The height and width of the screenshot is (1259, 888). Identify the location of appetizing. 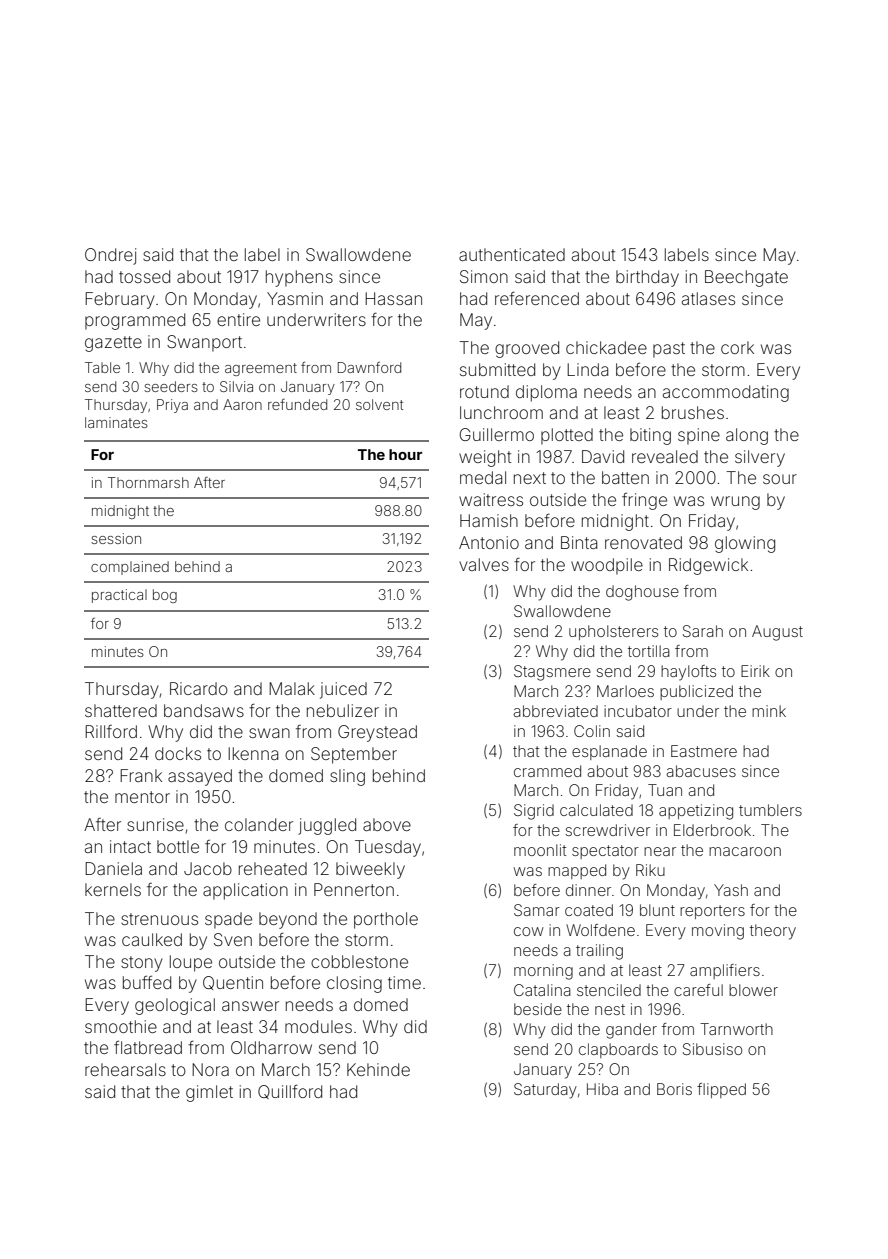
(696, 812).
